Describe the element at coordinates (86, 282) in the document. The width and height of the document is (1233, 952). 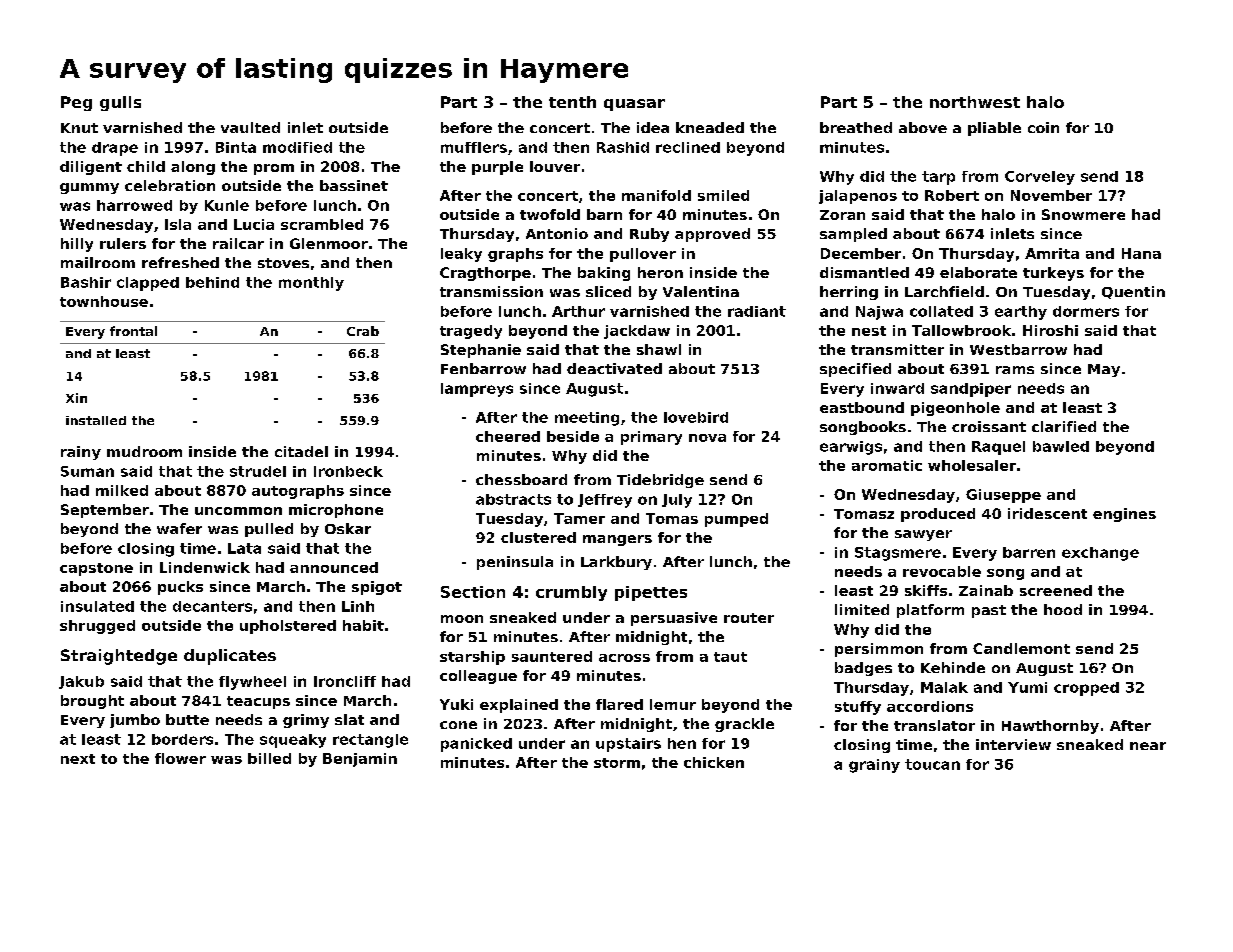
I see `Bashir` at that location.
